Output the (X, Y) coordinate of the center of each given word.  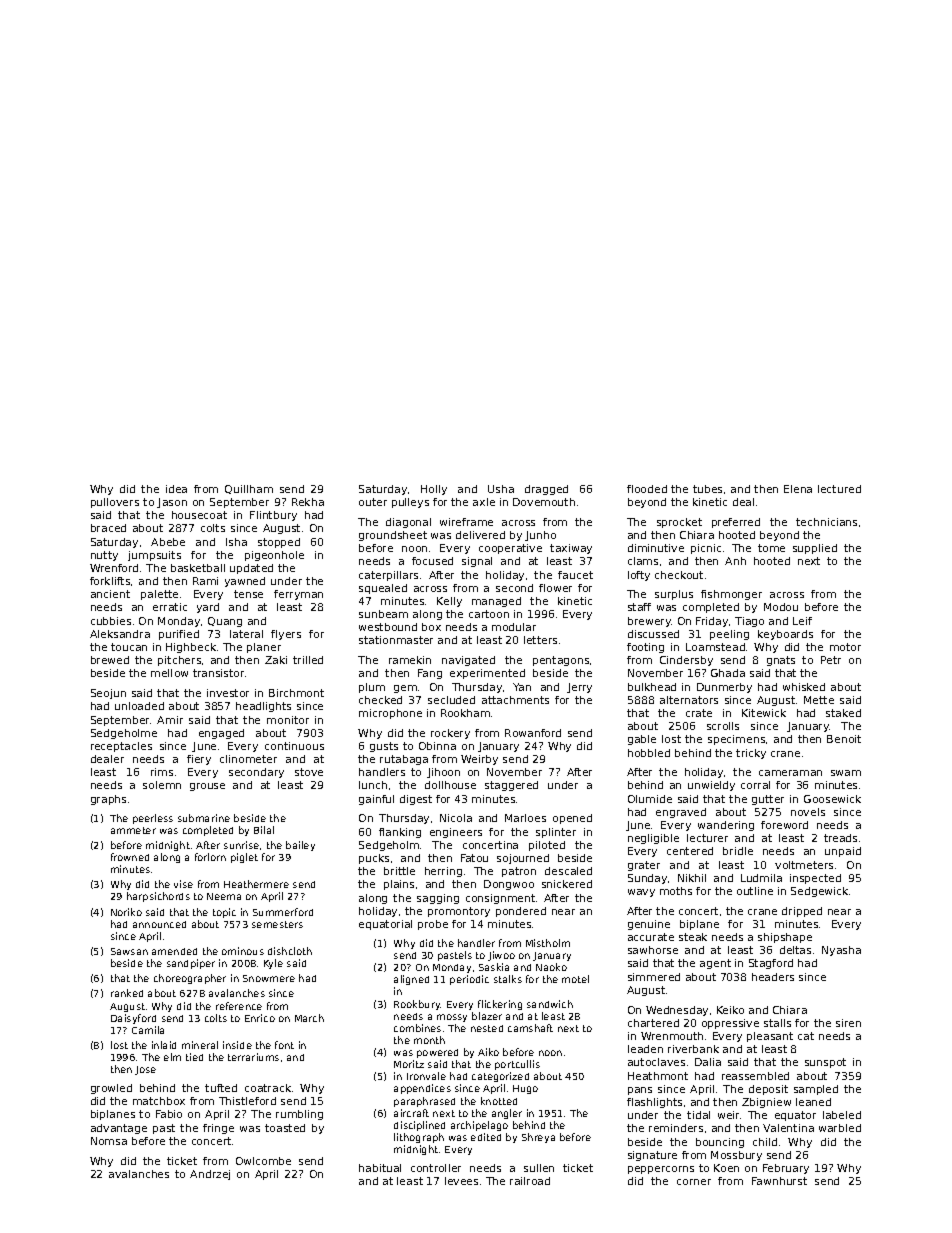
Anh (735, 561)
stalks (508, 979)
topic (224, 913)
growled (111, 1089)
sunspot (825, 1063)
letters (540, 640)
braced (108, 528)
